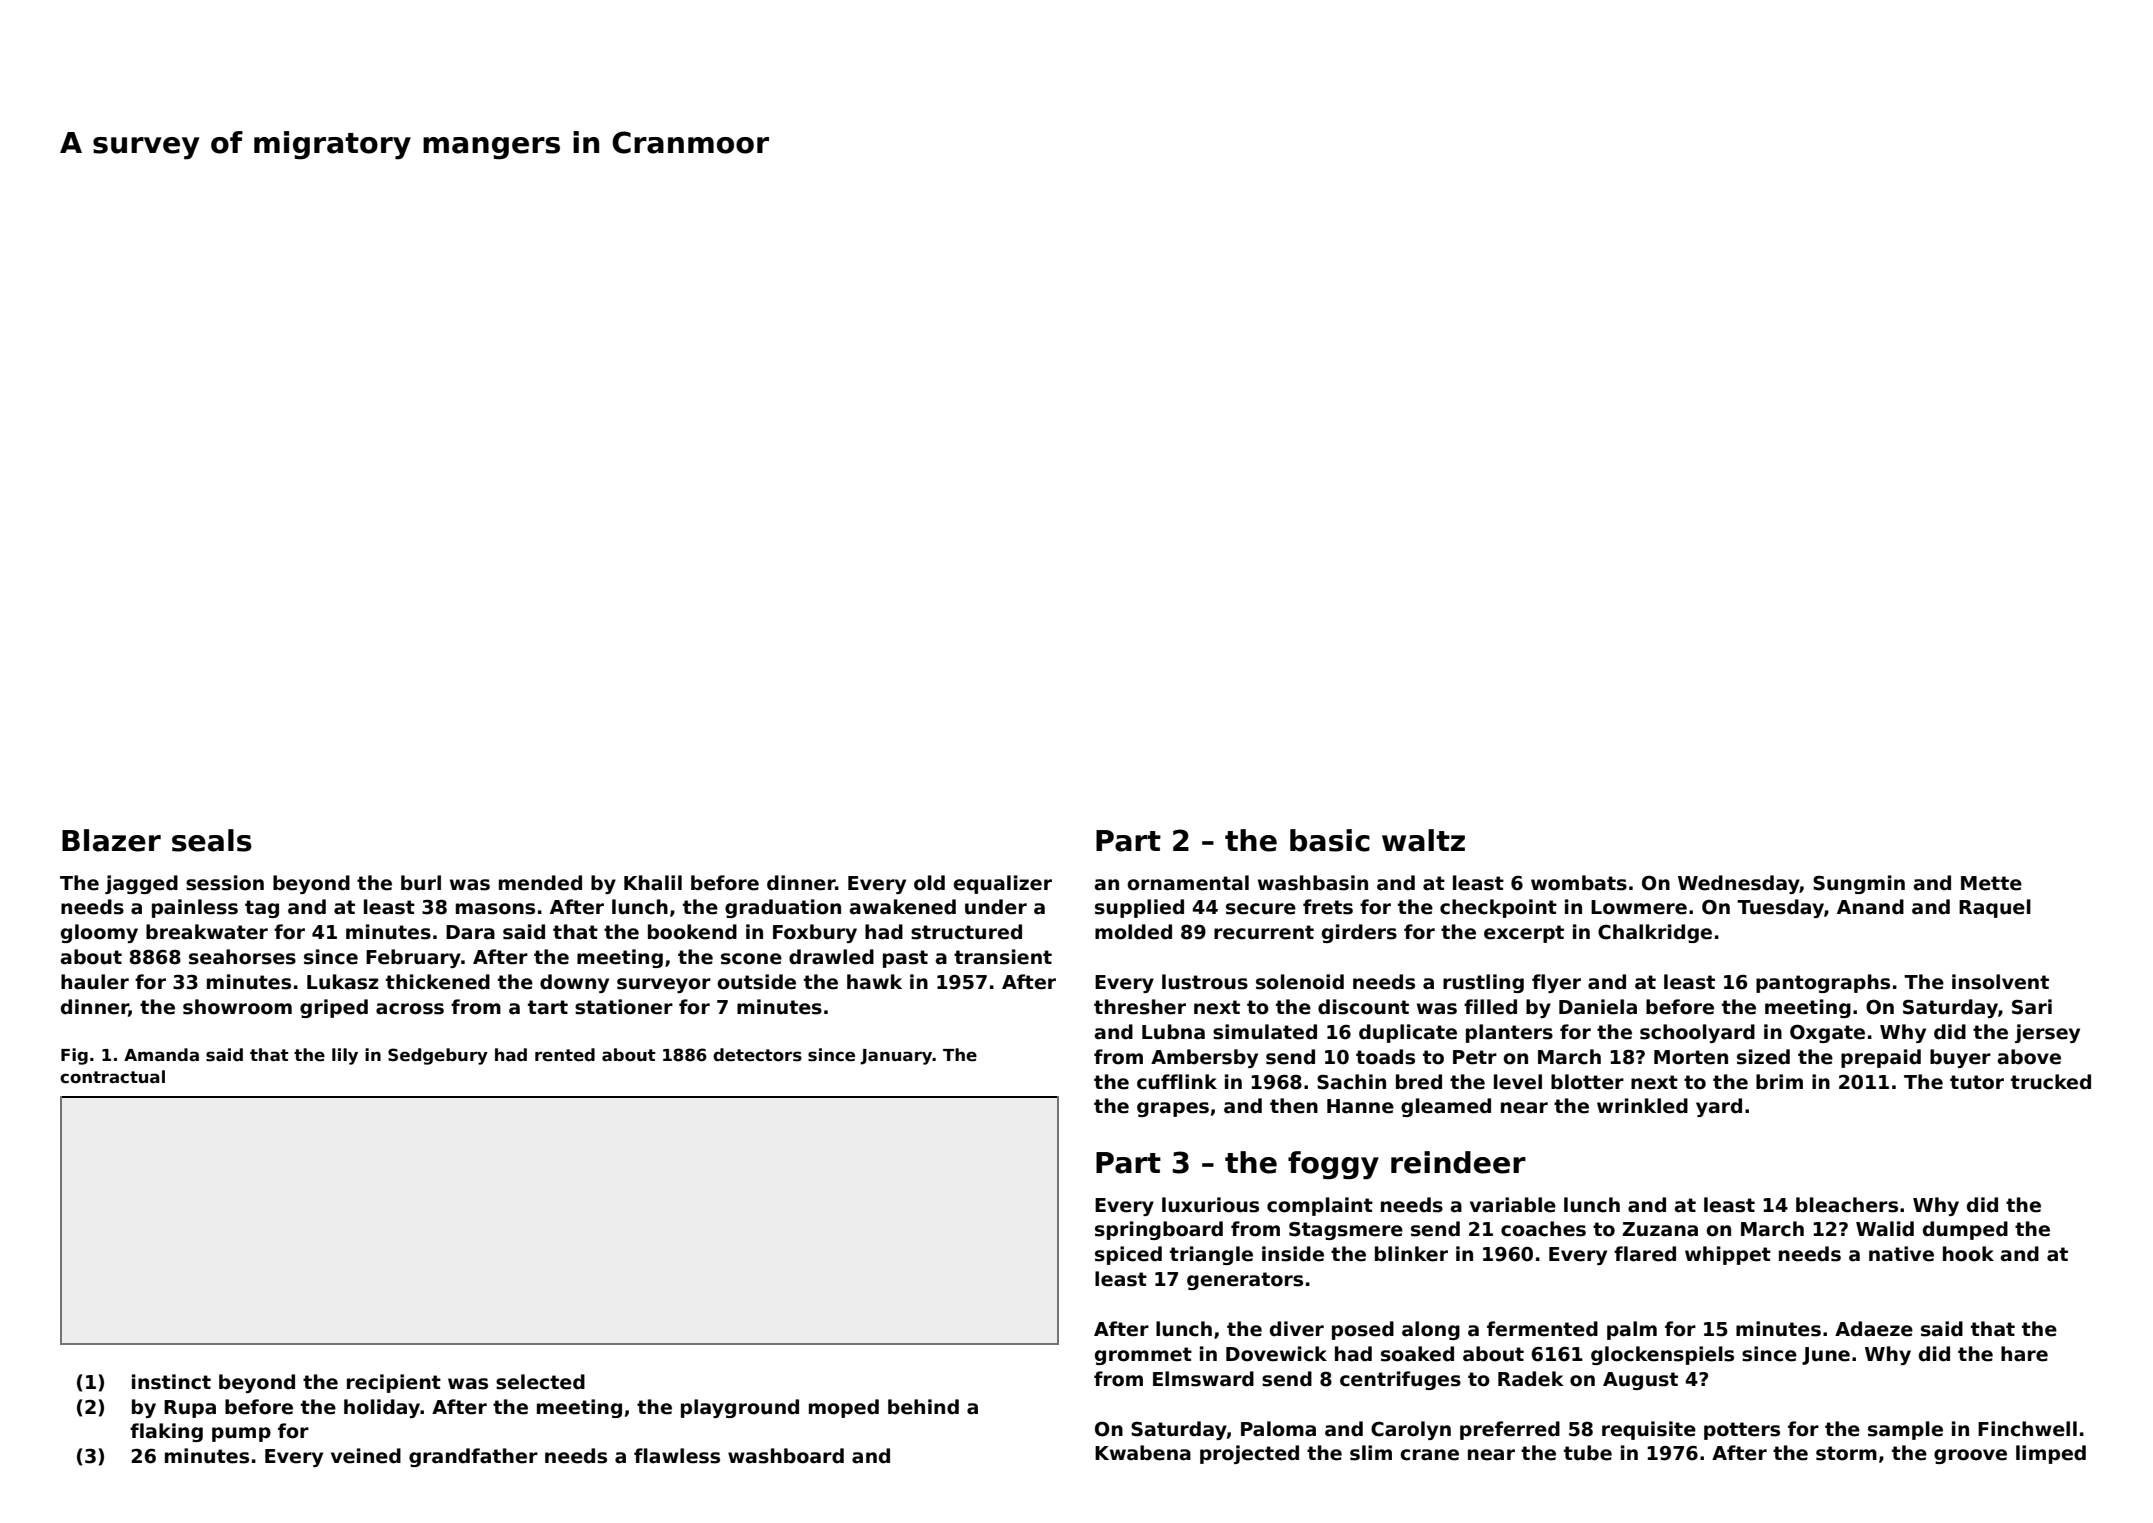  Describe the element at coordinates (410, 1009) in the screenshot. I see `across` at that location.
